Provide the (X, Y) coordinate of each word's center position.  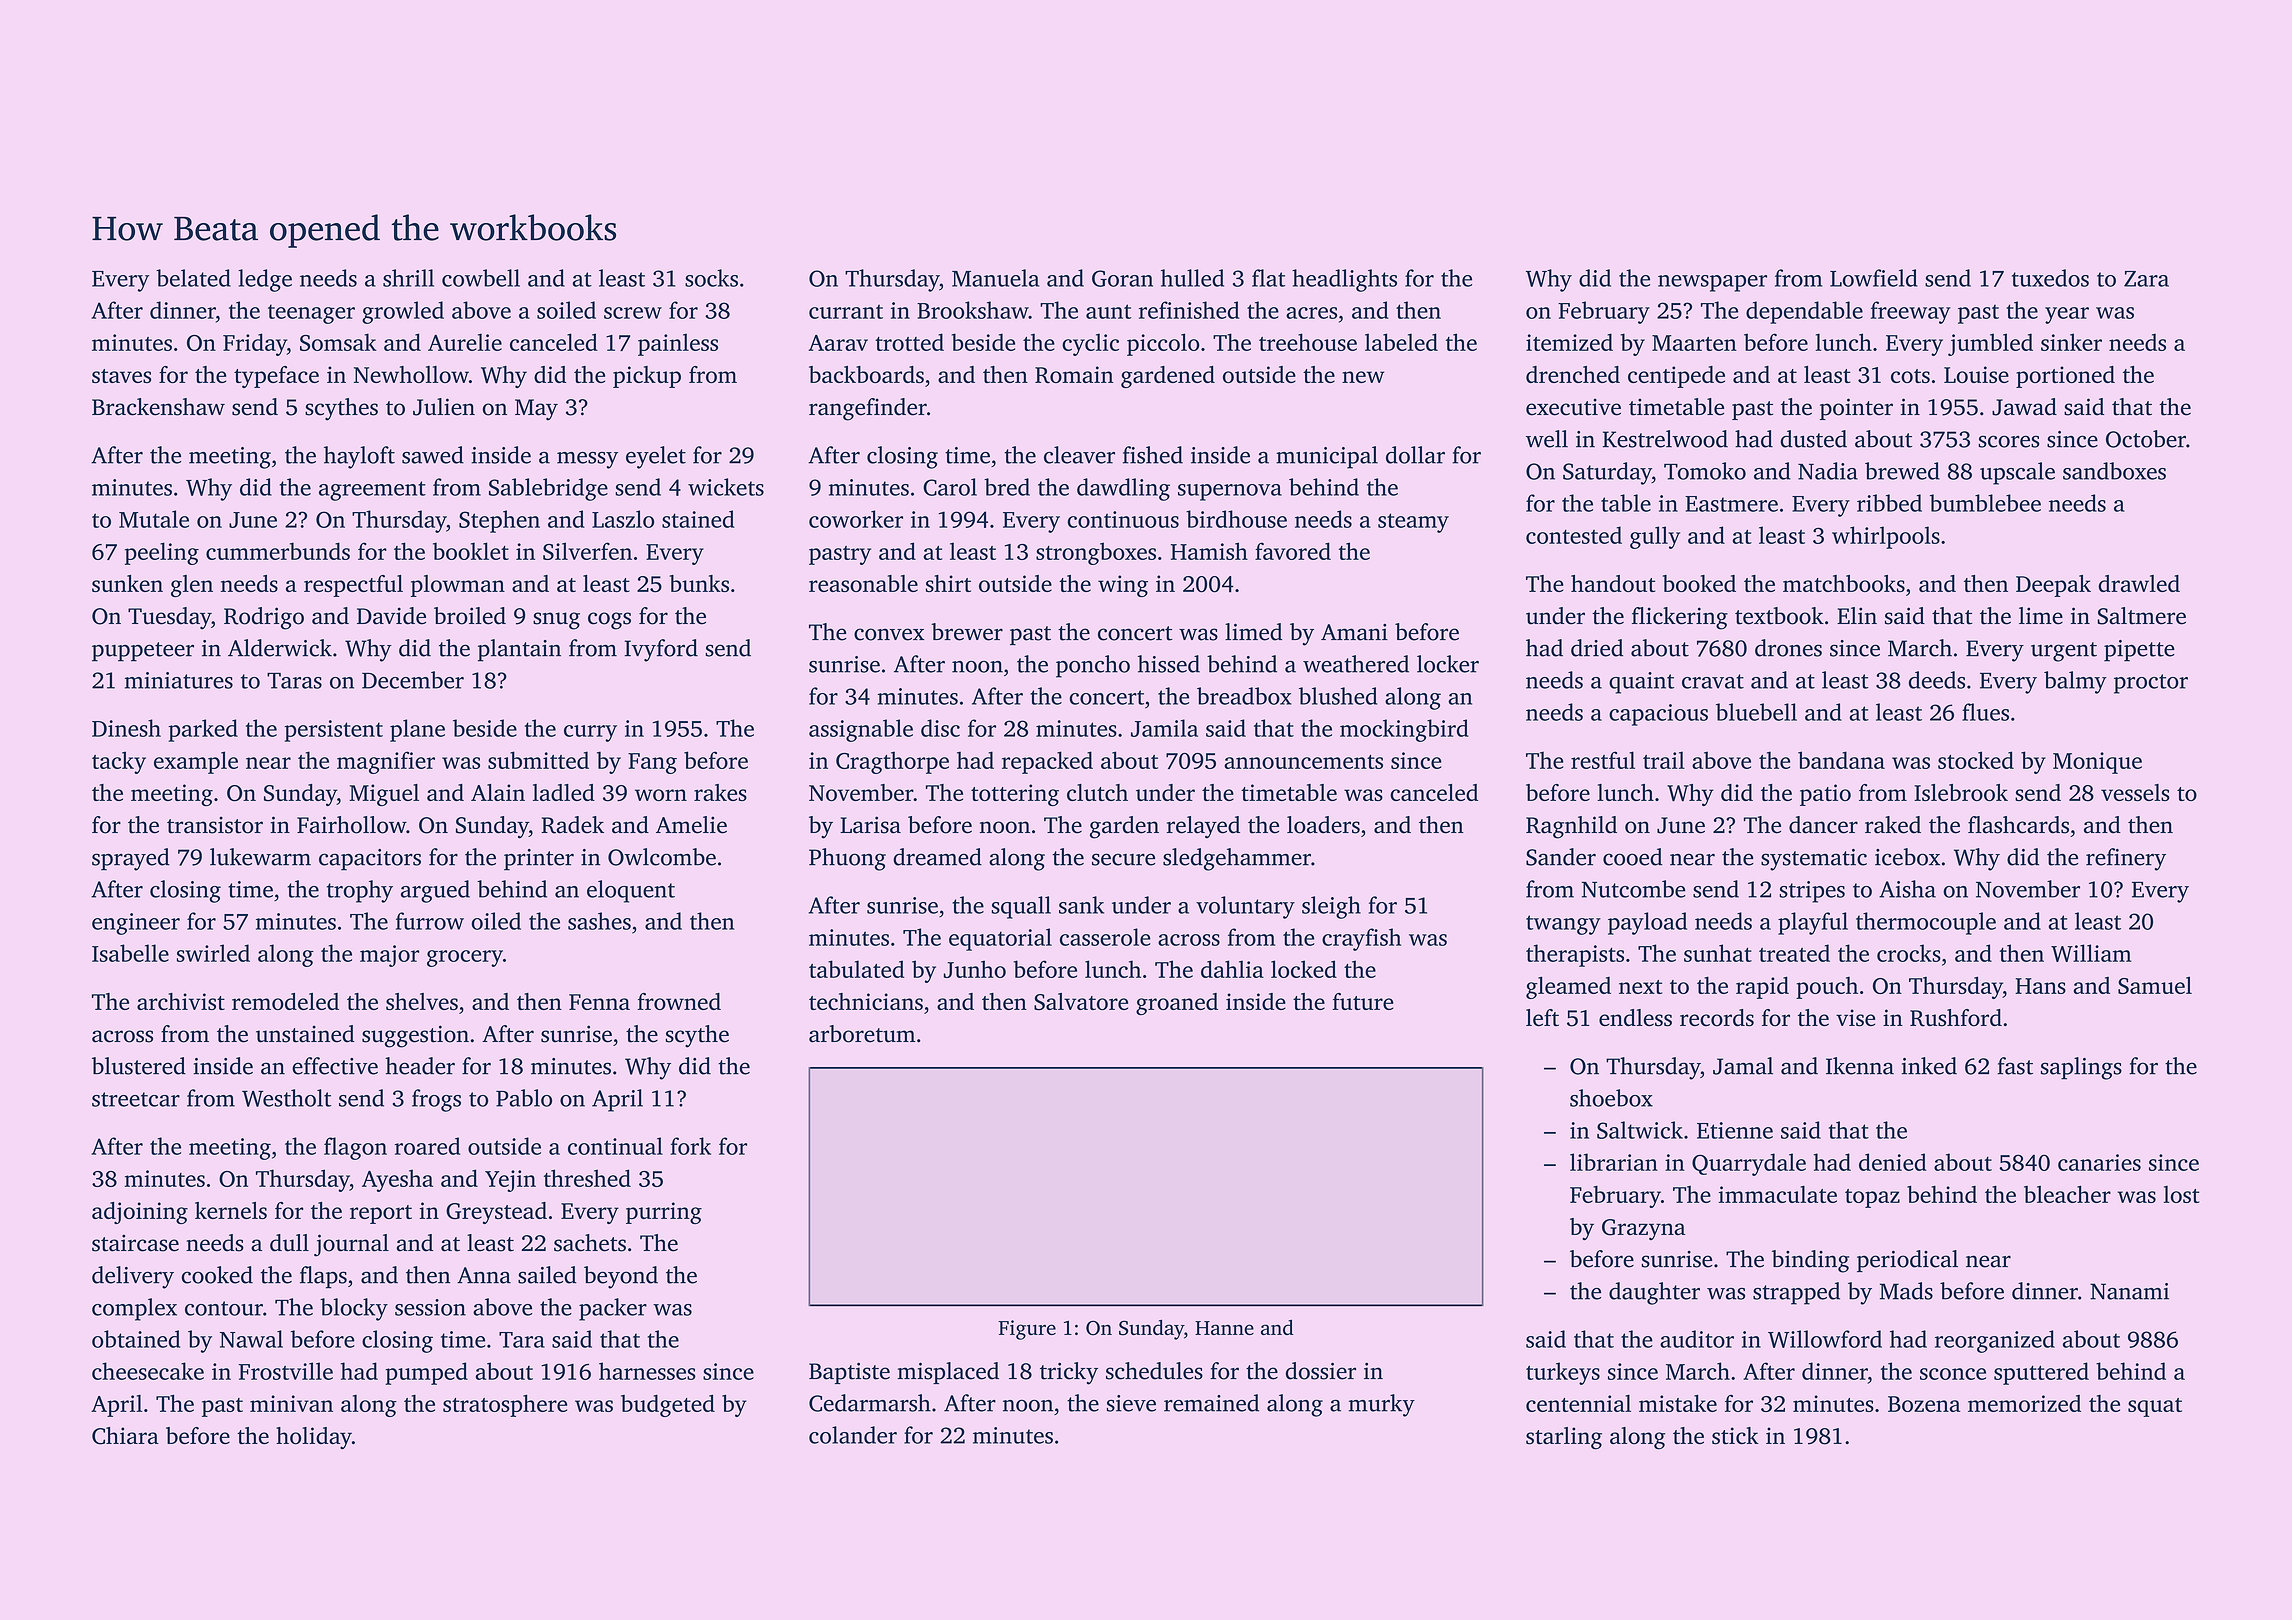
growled (403, 312)
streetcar (136, 1099)
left (1542, 1017)
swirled (213, 953)
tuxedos (2050, 278)
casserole (1105, 937)
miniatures (179, 680)
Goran (1122, 278)
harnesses (647, 1371)
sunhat (1718, 953)
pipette (2139, 651)
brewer (967, 632)
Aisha (1907, 889)
